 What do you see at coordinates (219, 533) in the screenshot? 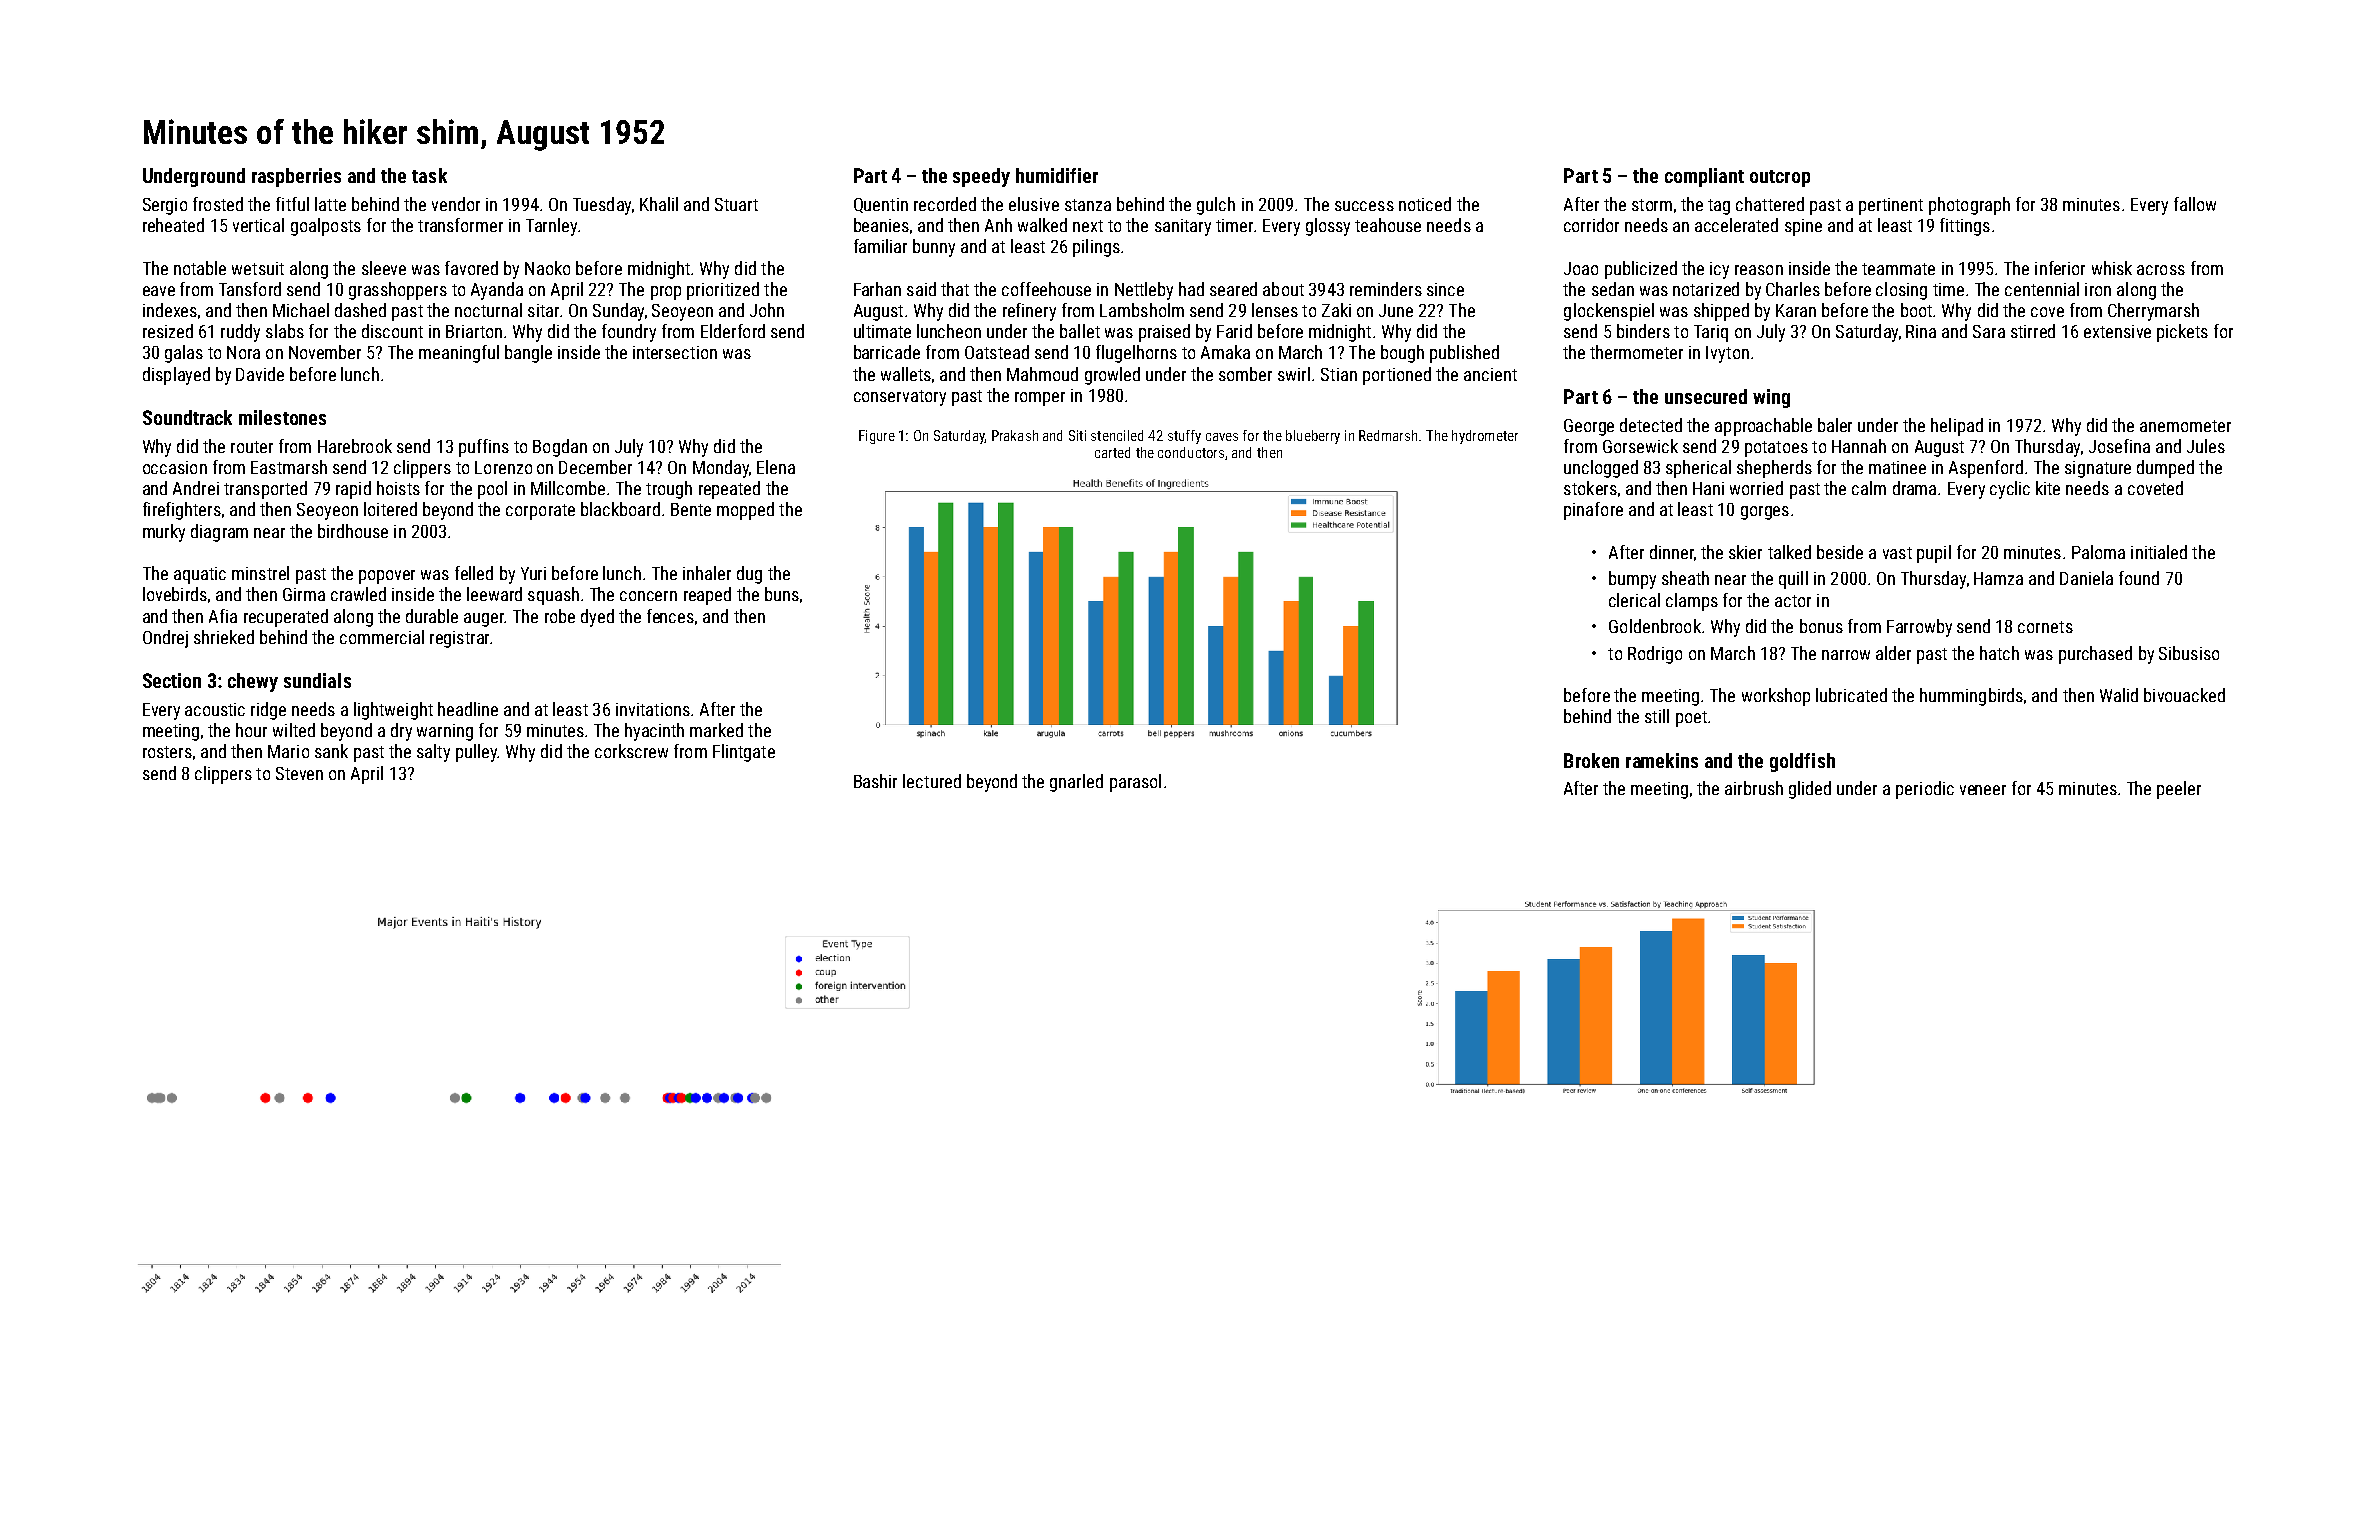
I see `diagram` at bounding box center [219, 533].
